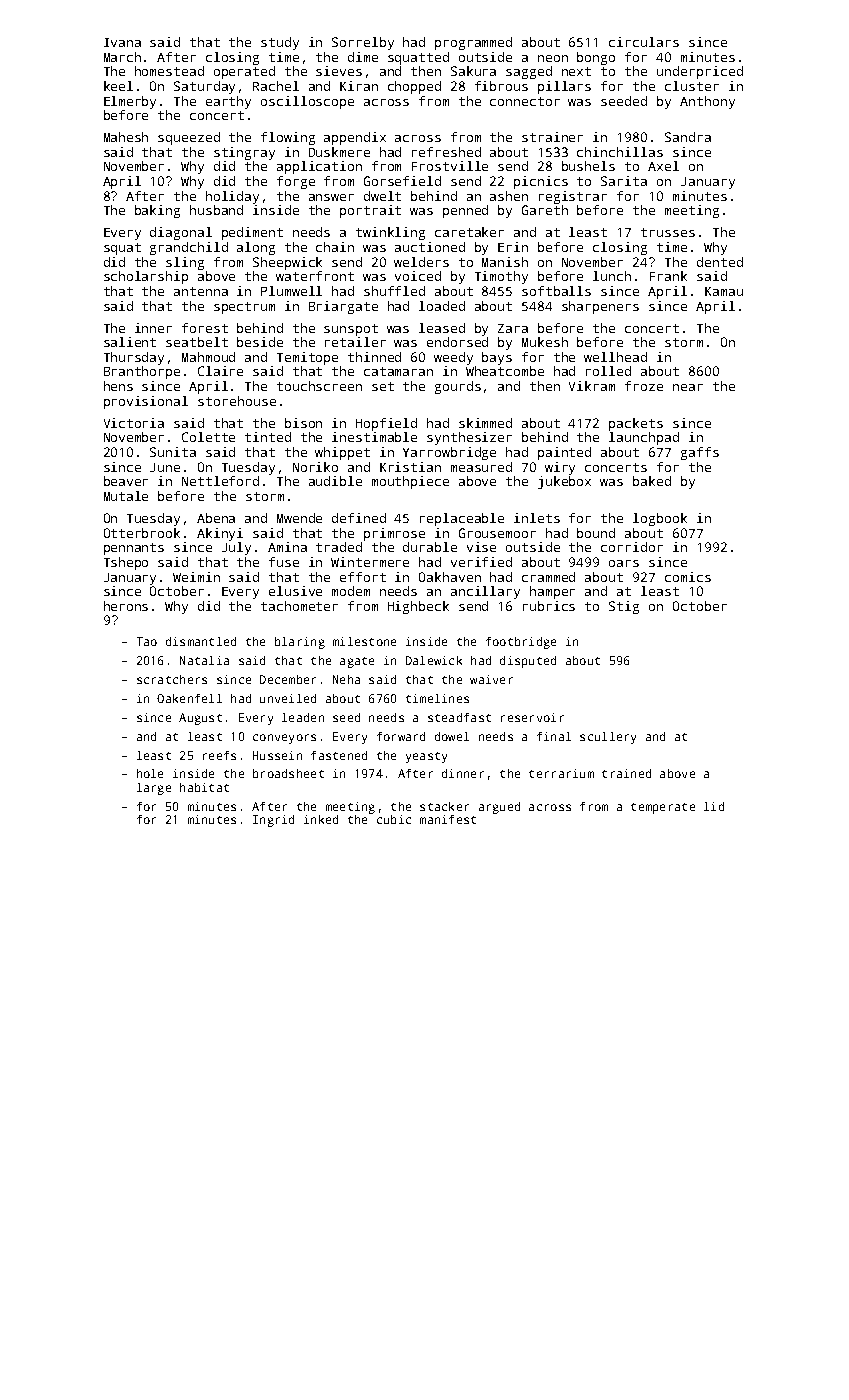  I want to click on circulars, so click(644, 42).
